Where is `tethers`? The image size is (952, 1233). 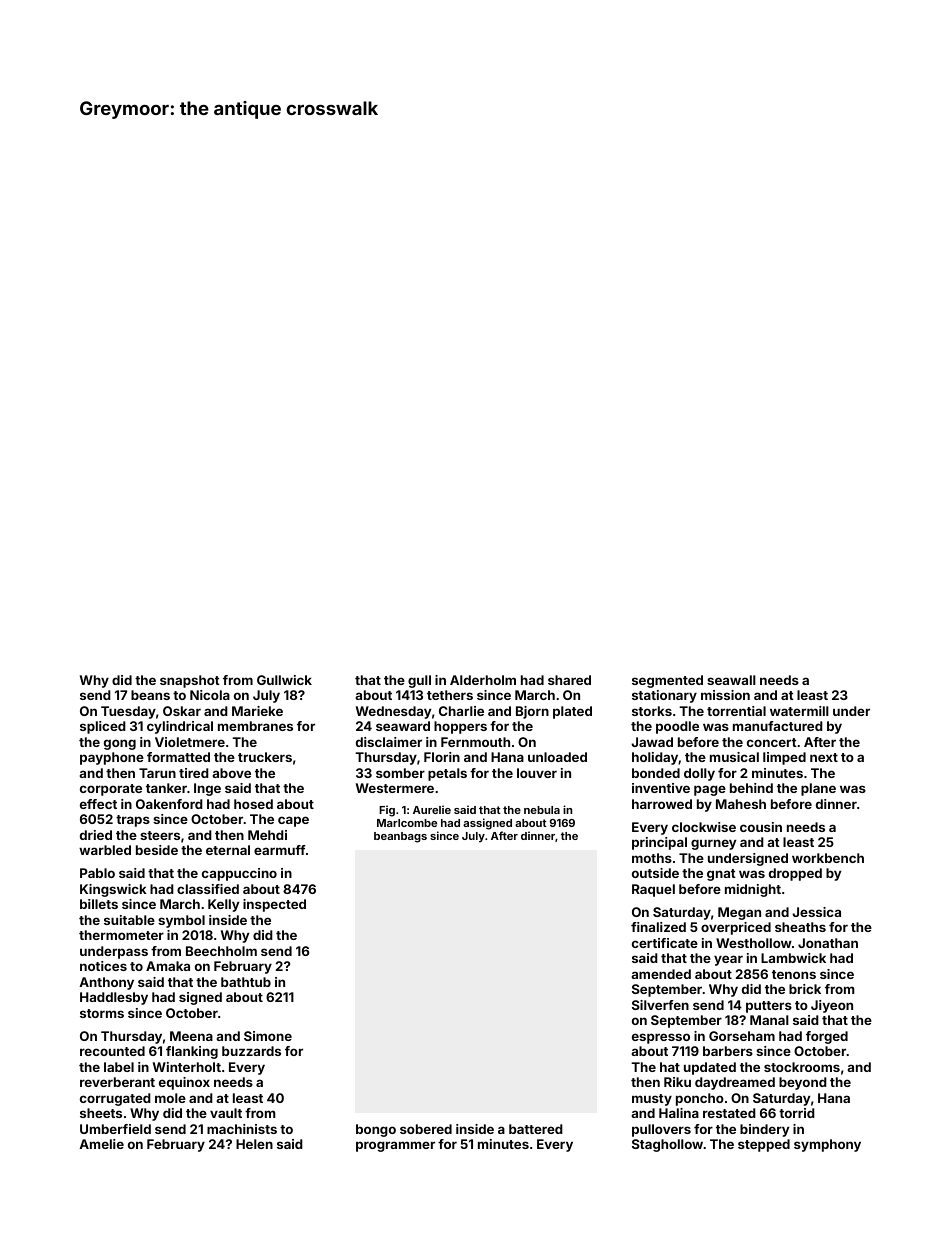
tethers is located at coordinates (450, 695).
